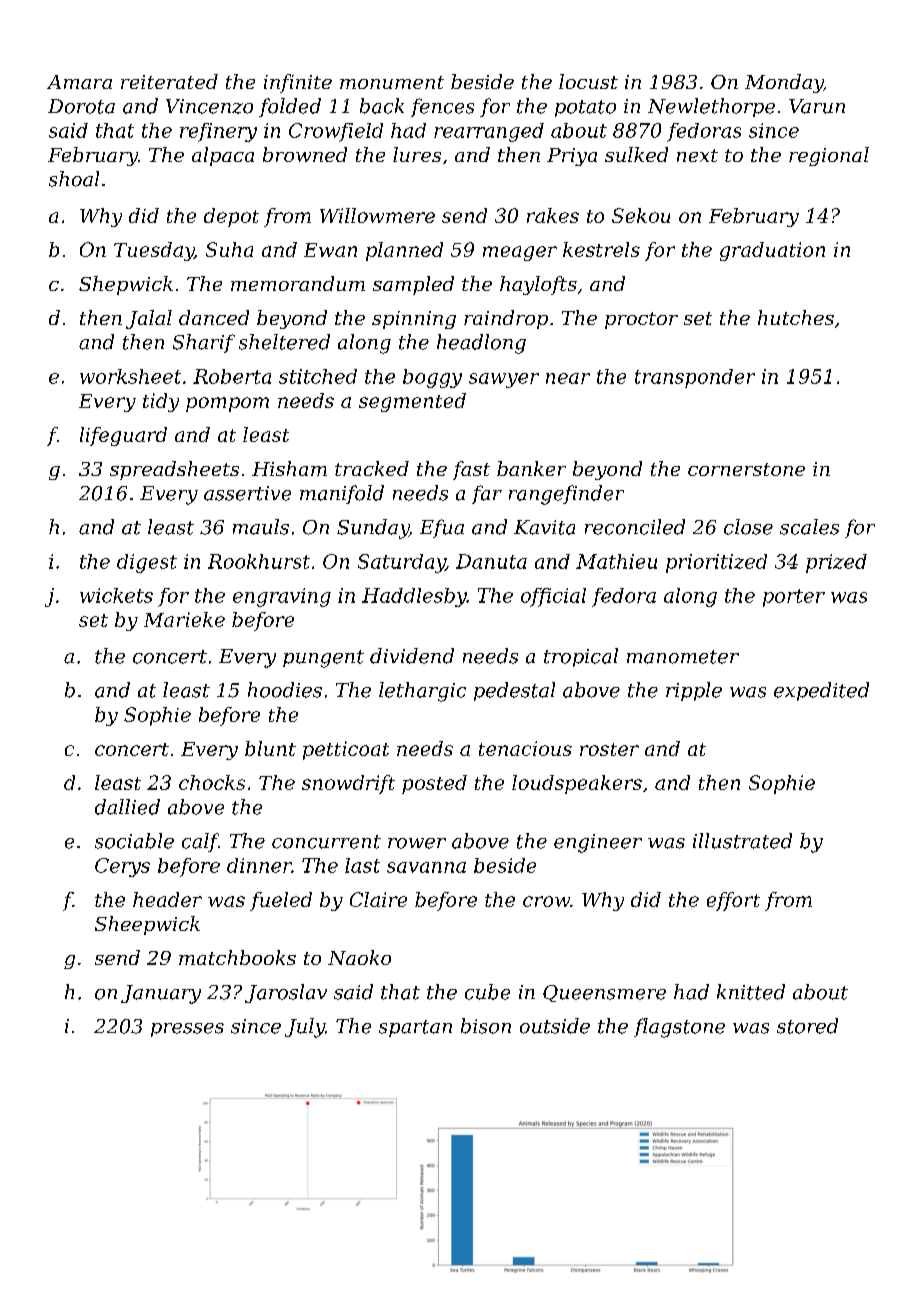 The width and height of the page is (924, 1314). What do you see at coordinates (432, 378) in the page?
I see `boggy` at bounding box center [432, 378].
